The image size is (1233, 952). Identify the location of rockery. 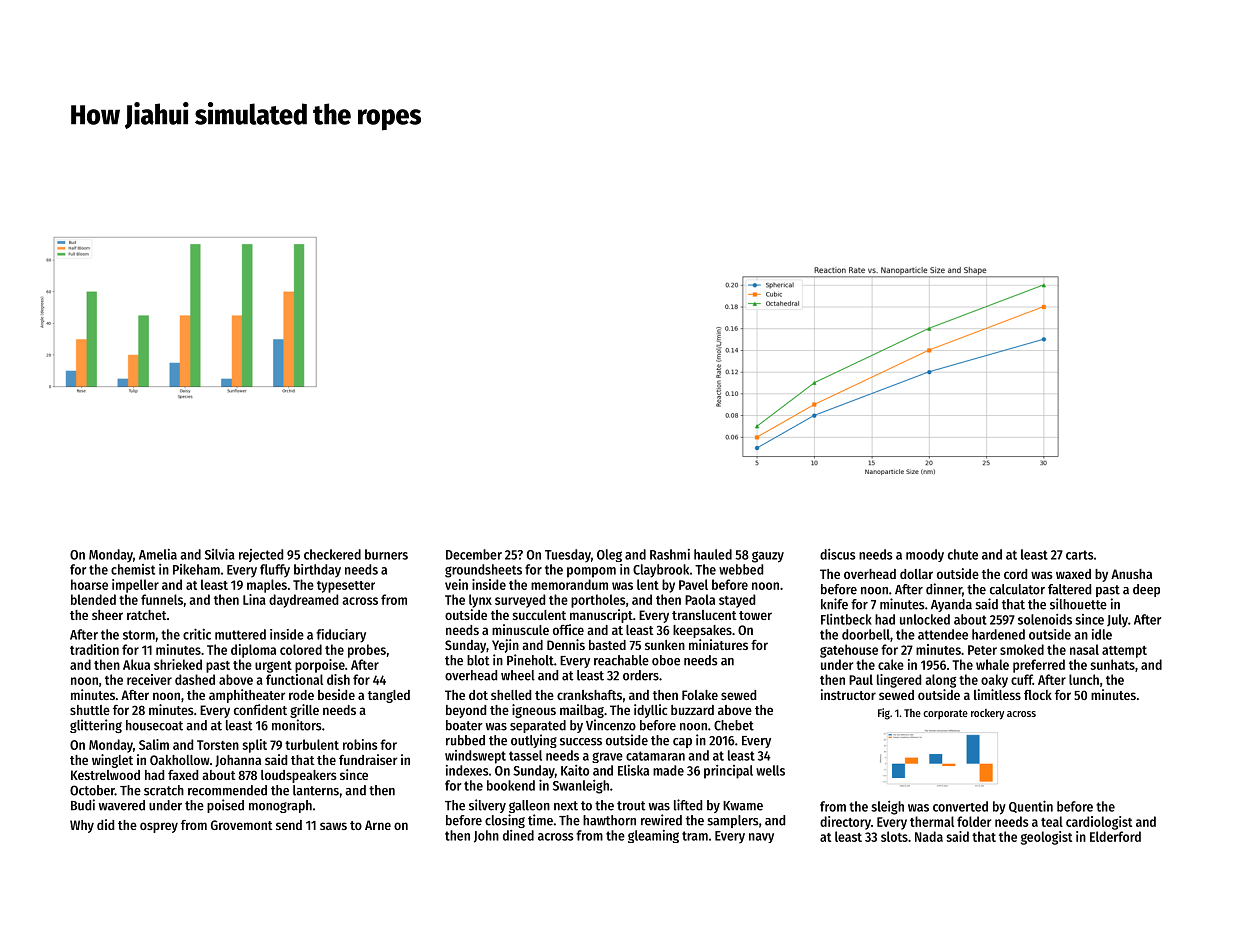
(987, 714).
